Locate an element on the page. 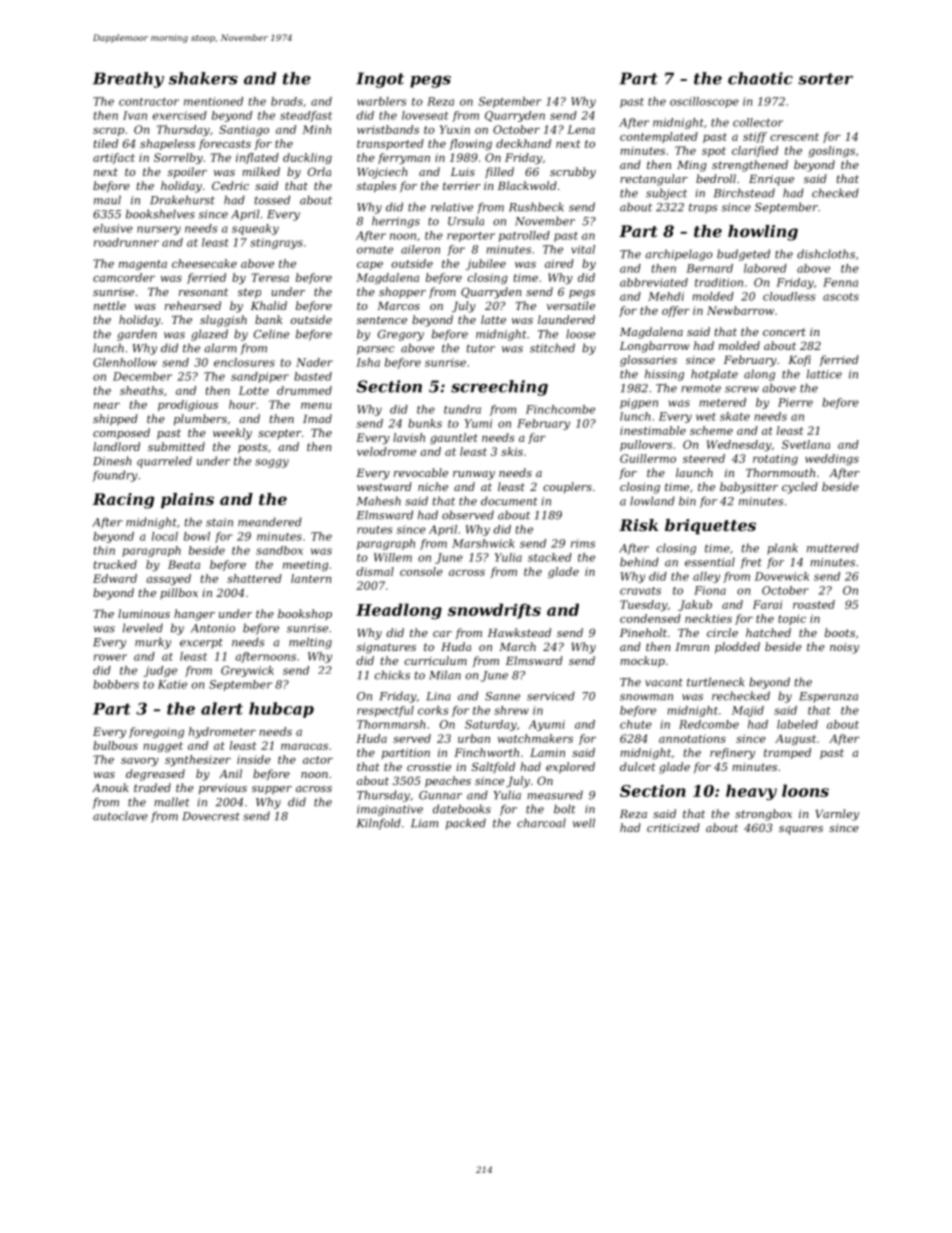 The width and height of the image is (952, 1233). Anil is located at coordinates (230, 773).
